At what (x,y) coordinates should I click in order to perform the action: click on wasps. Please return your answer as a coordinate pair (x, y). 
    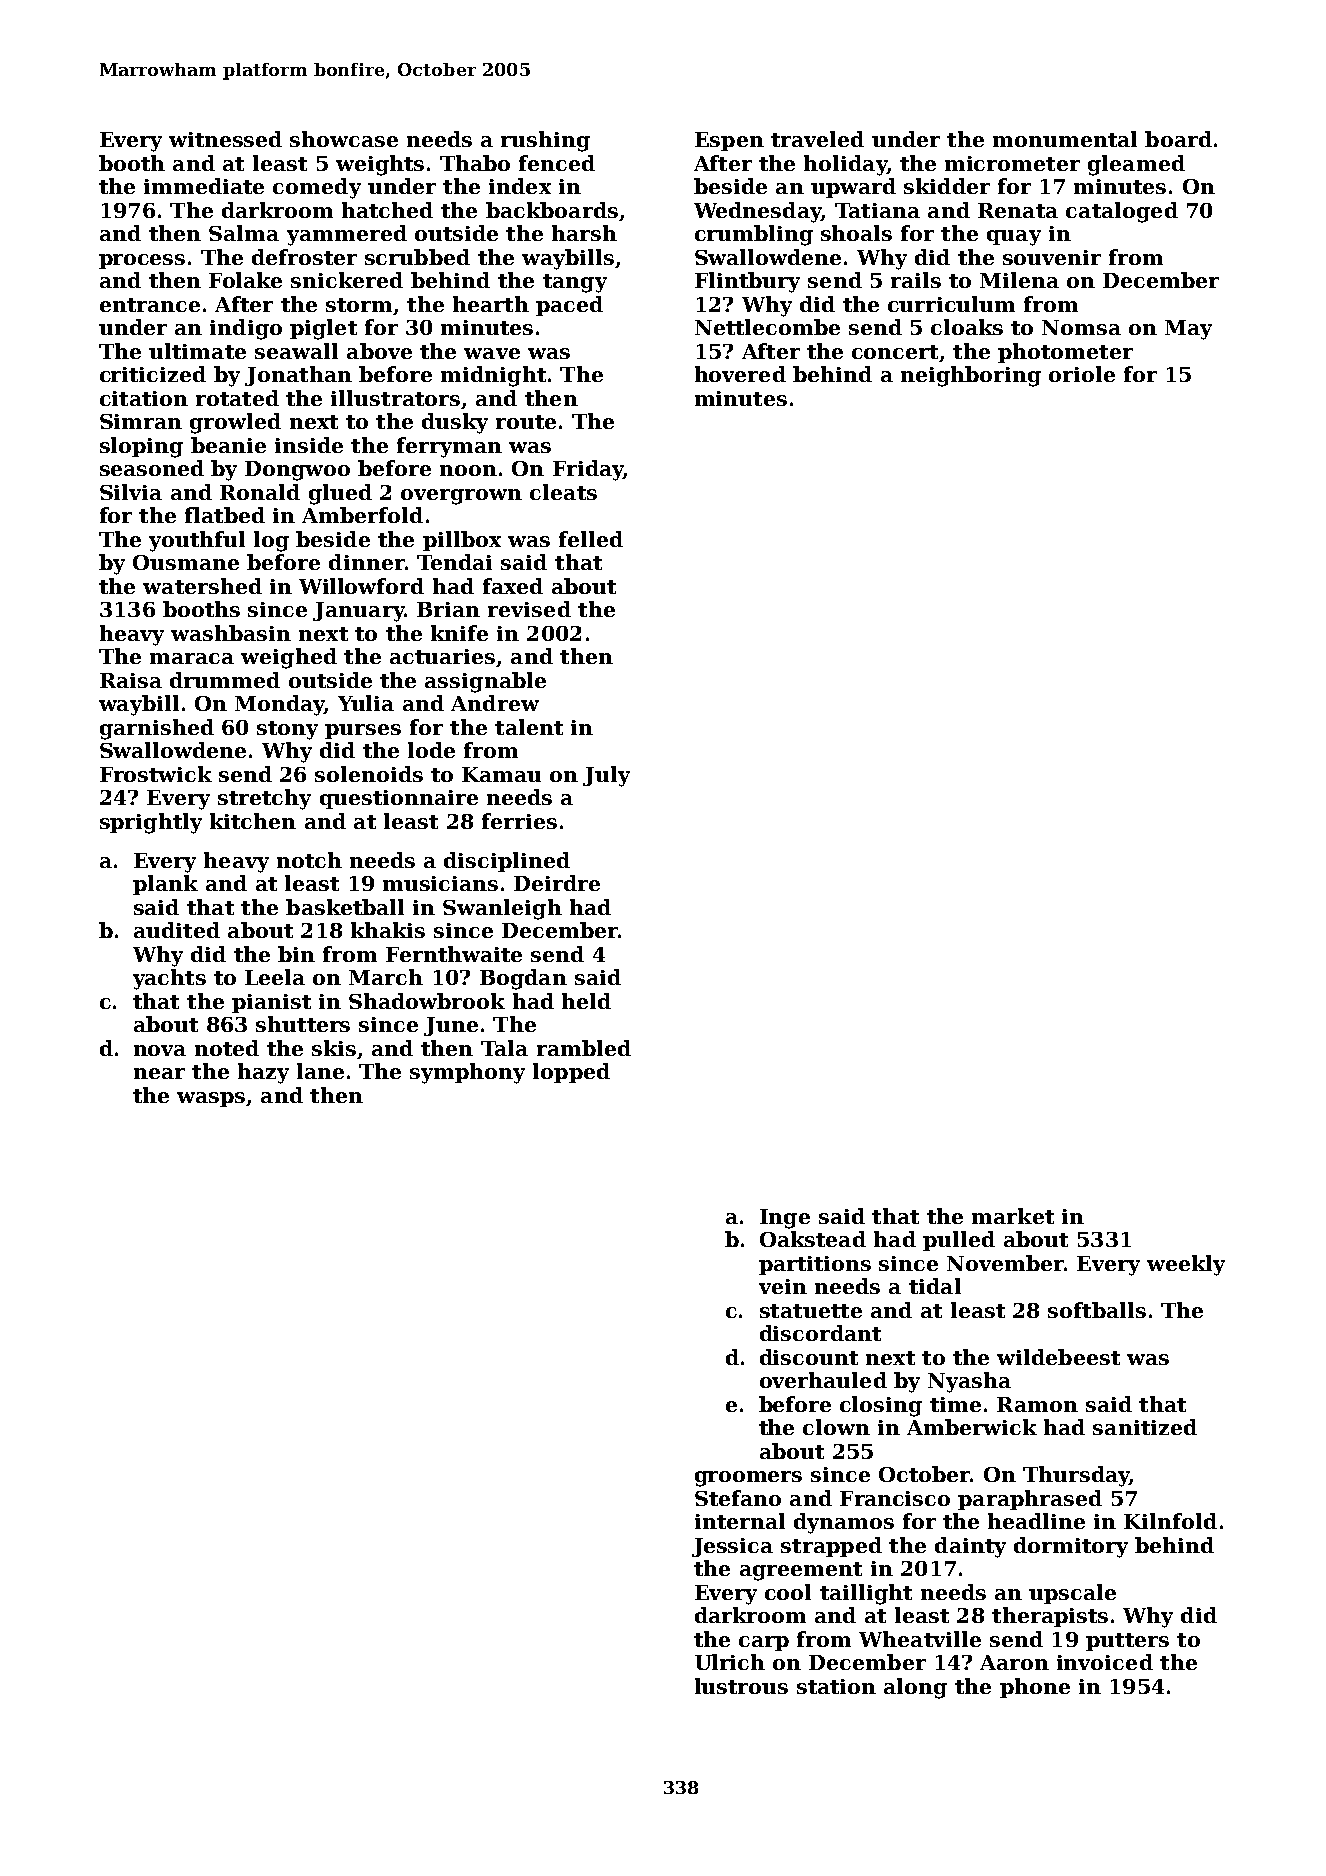
    Looking at the image, I should click on (211, 1099).
